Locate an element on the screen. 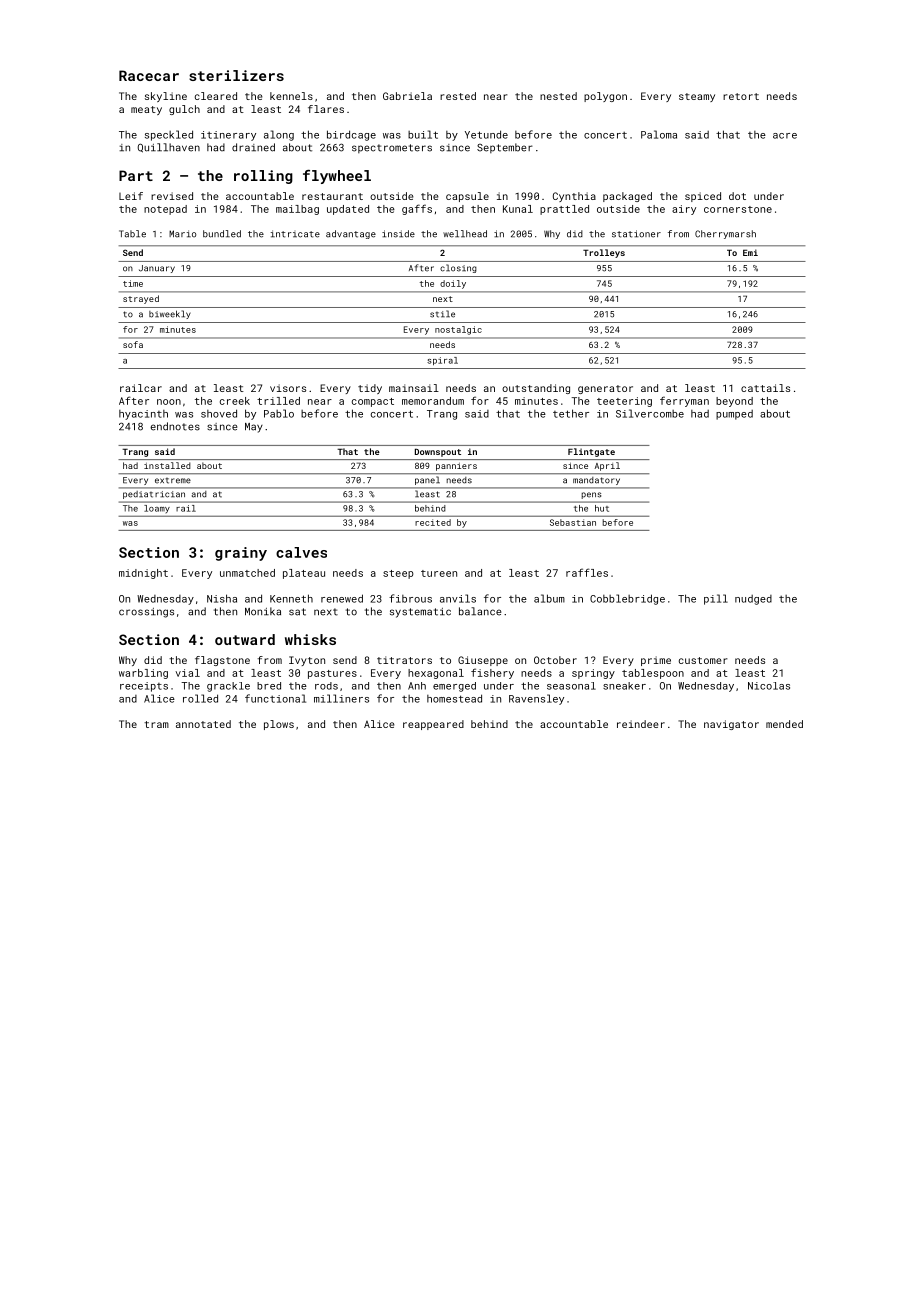  tram is located at coordinates (156, 724).
